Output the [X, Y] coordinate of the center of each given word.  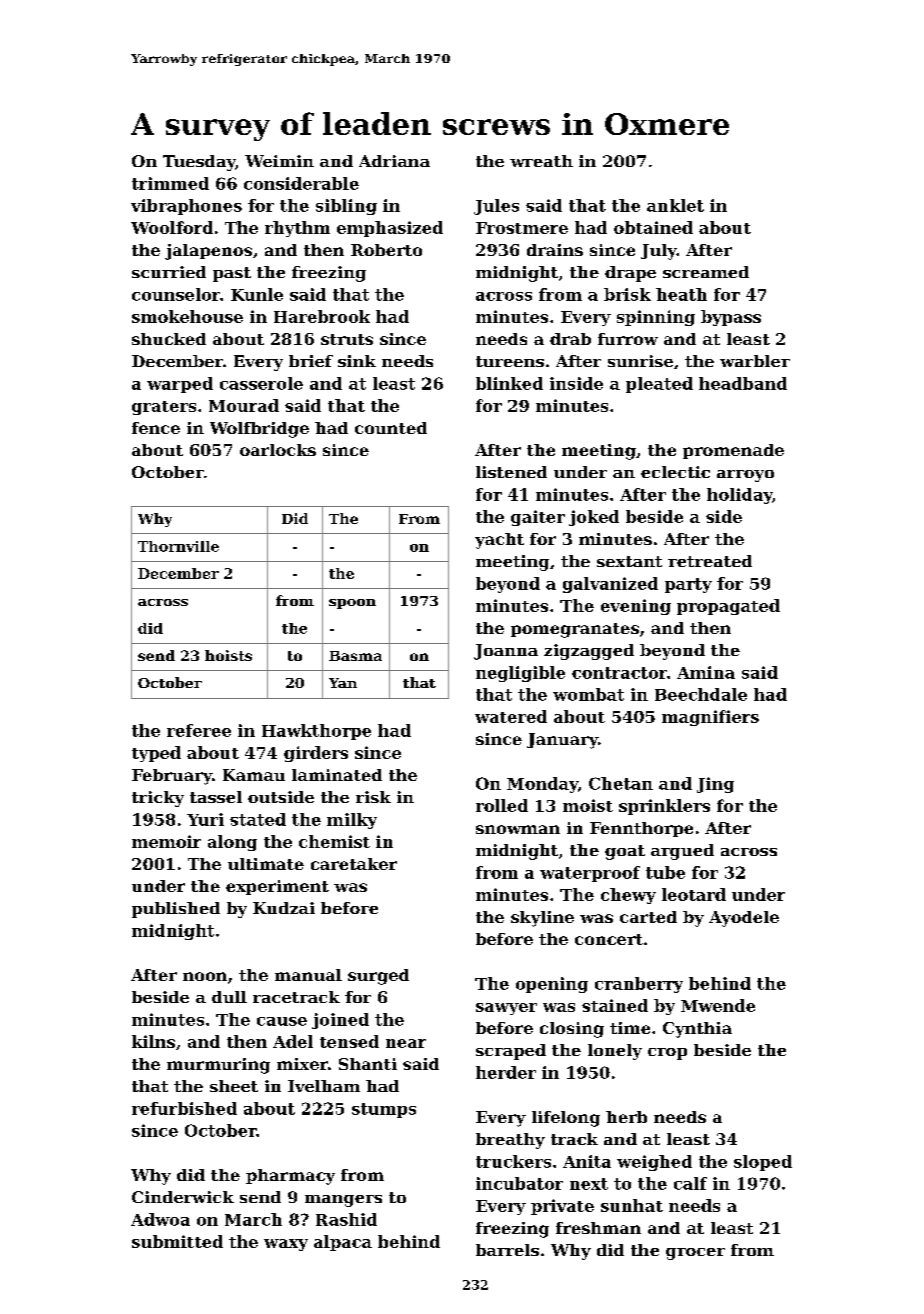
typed [156, 754]
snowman [518, 829]
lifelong [566, 1119]
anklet [675, 205]
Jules [496, 207]
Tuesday [199, 163]
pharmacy [290, 1177]
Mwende [718, 1005]
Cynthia [697, 1030]
